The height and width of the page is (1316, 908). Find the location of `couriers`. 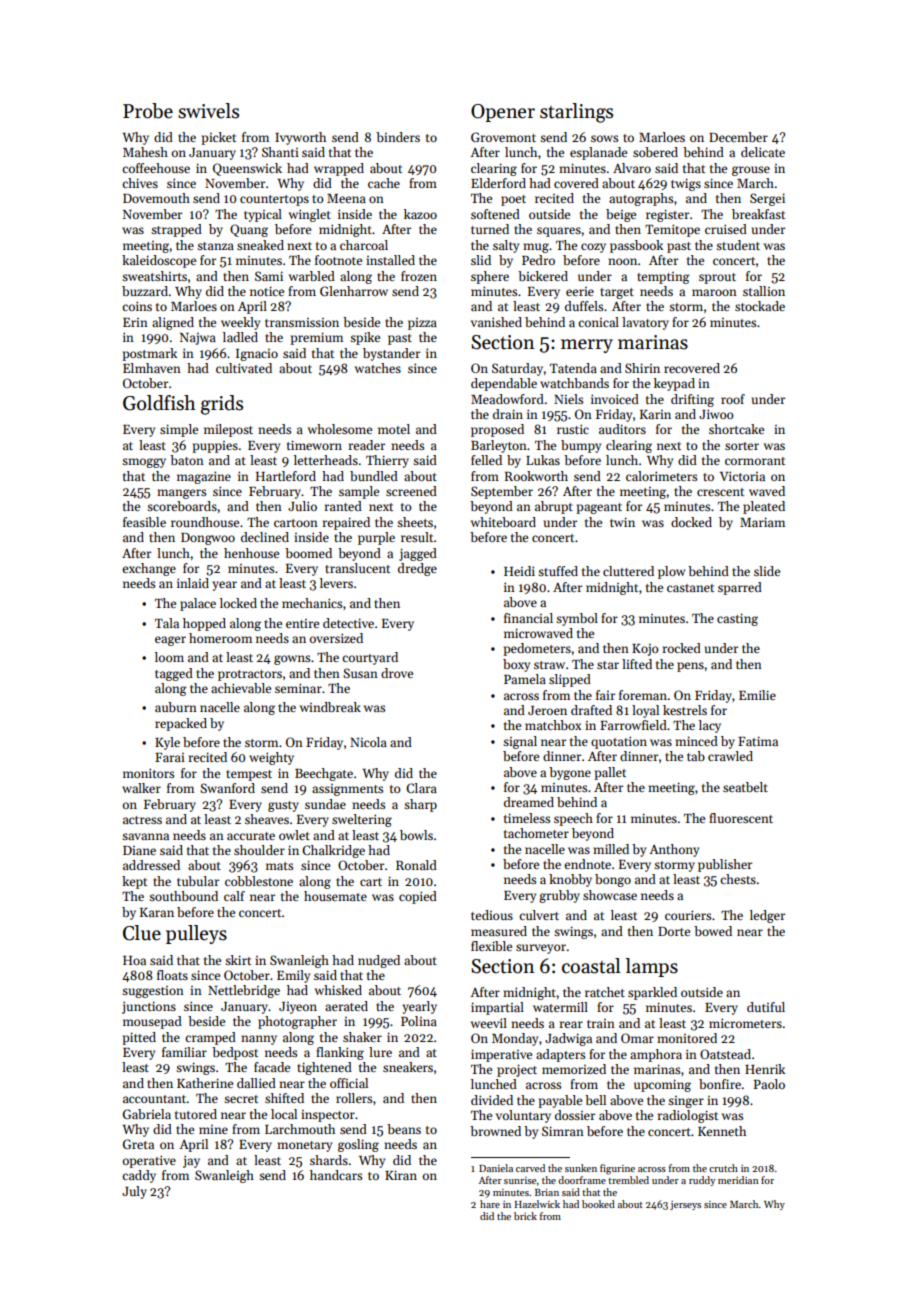

couriers is located at coordinates (688, 915).
